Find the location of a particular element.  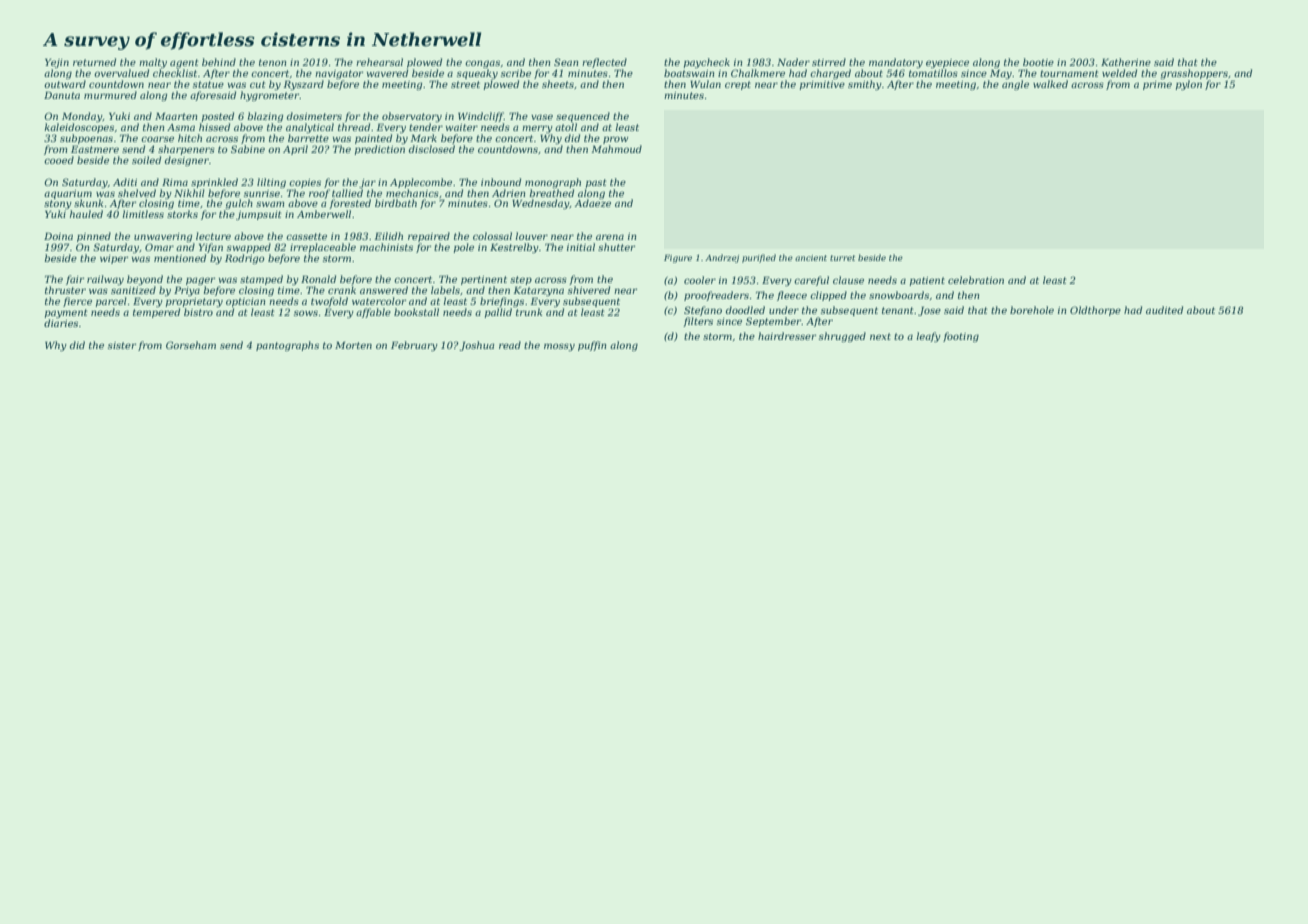

overvalued is located at coordinates (121, 73).
